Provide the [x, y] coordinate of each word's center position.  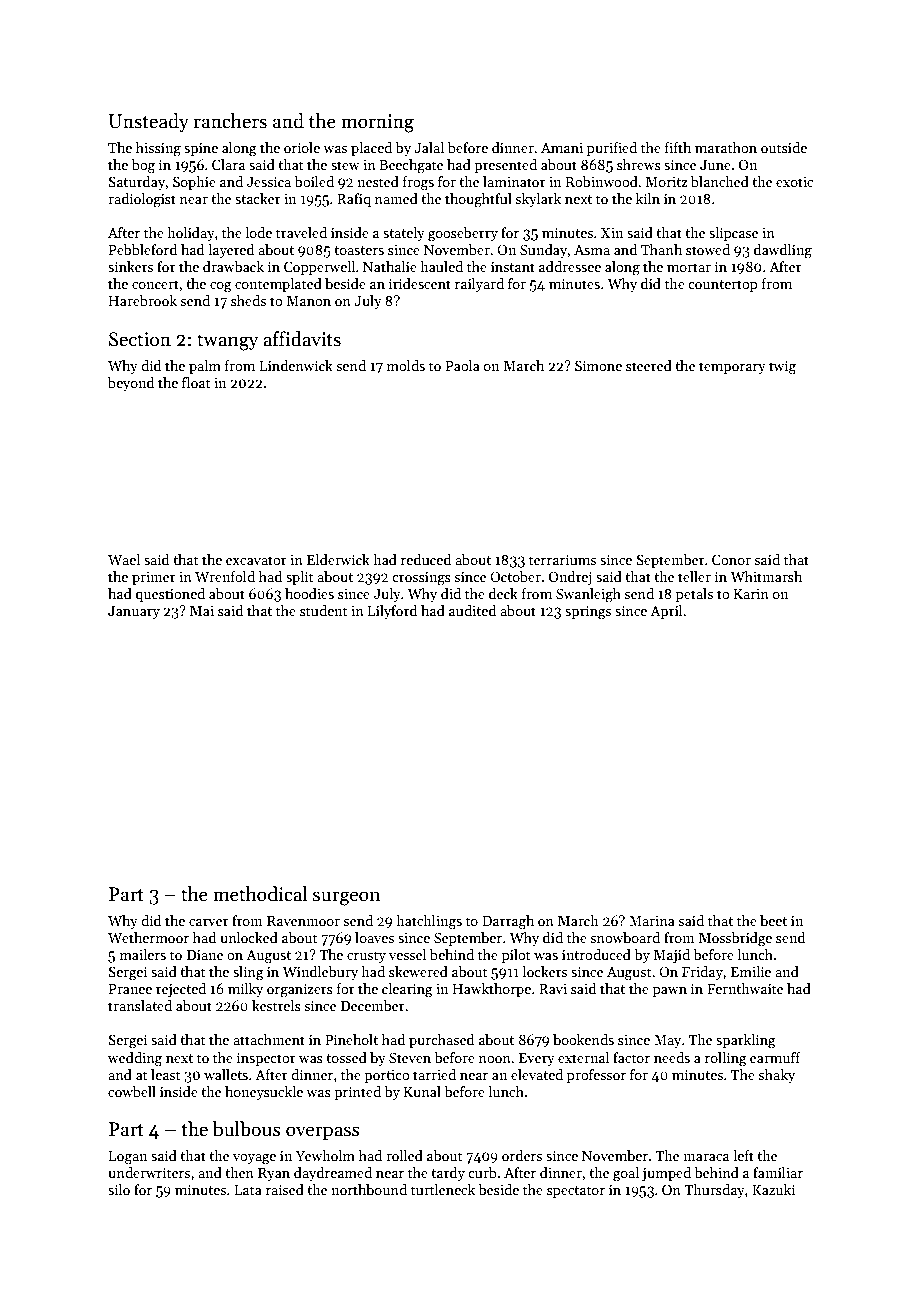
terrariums [562, 560]
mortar [689, 267]
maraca [706, 1157]
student [324, 610]
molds [406, 365]
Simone [598, 365]
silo [119, 1189]
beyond [131, 384]
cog [221, 287]
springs [588, 613]
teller [694, 576]
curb [482, 1172]
